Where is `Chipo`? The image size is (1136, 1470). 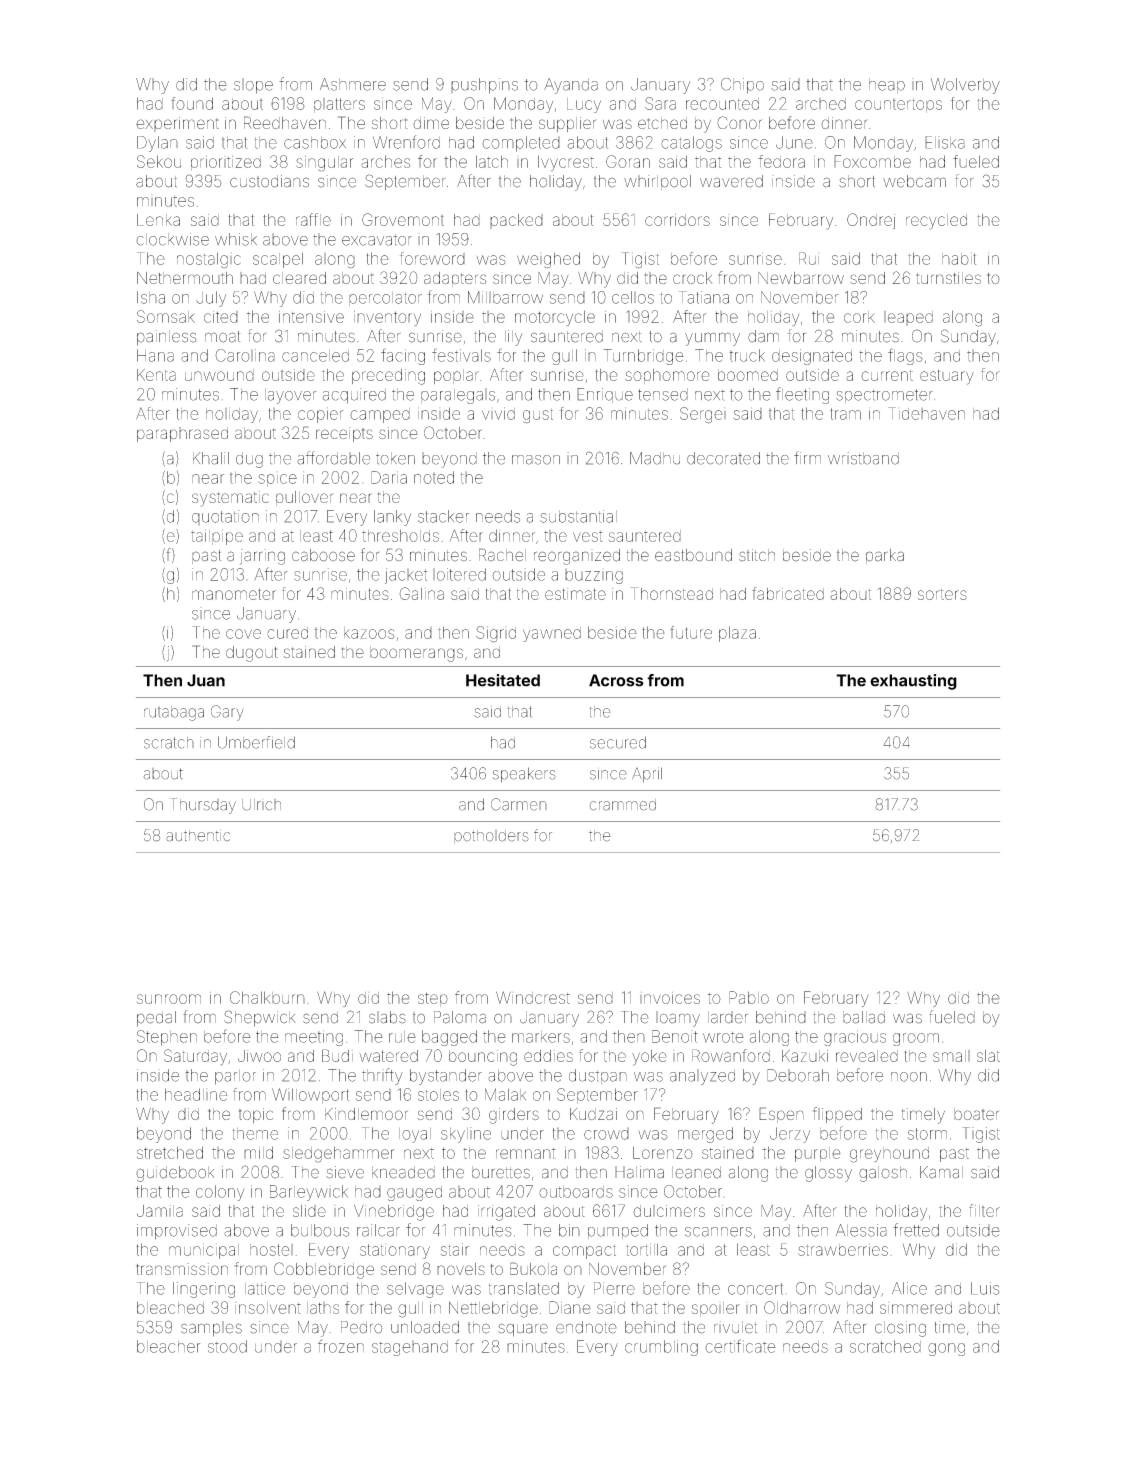 Chipo is located at coordinates (742, 86).
